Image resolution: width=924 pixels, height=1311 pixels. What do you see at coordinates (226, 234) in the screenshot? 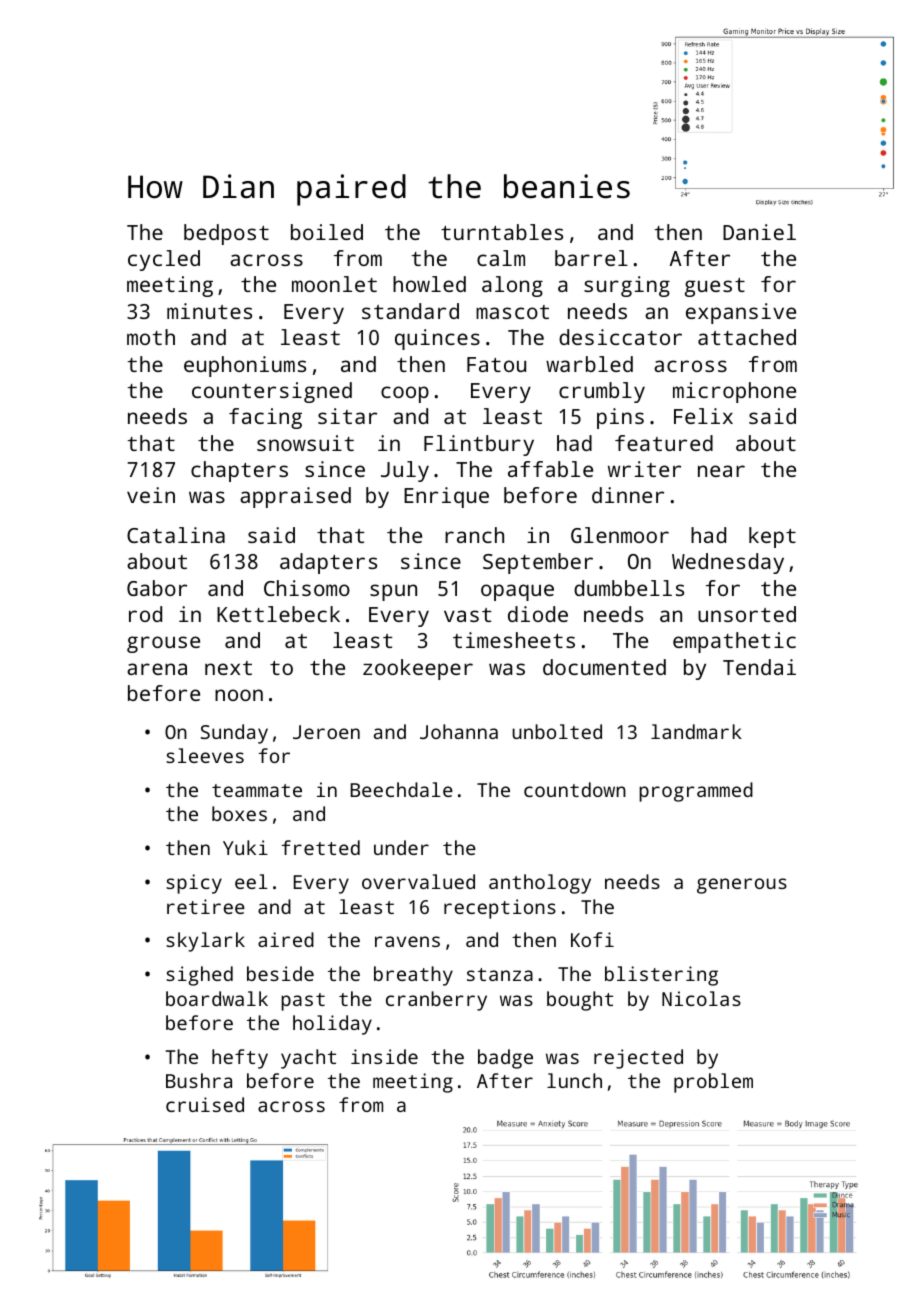
I see `bedpost` at bounding box center [226, 234].
